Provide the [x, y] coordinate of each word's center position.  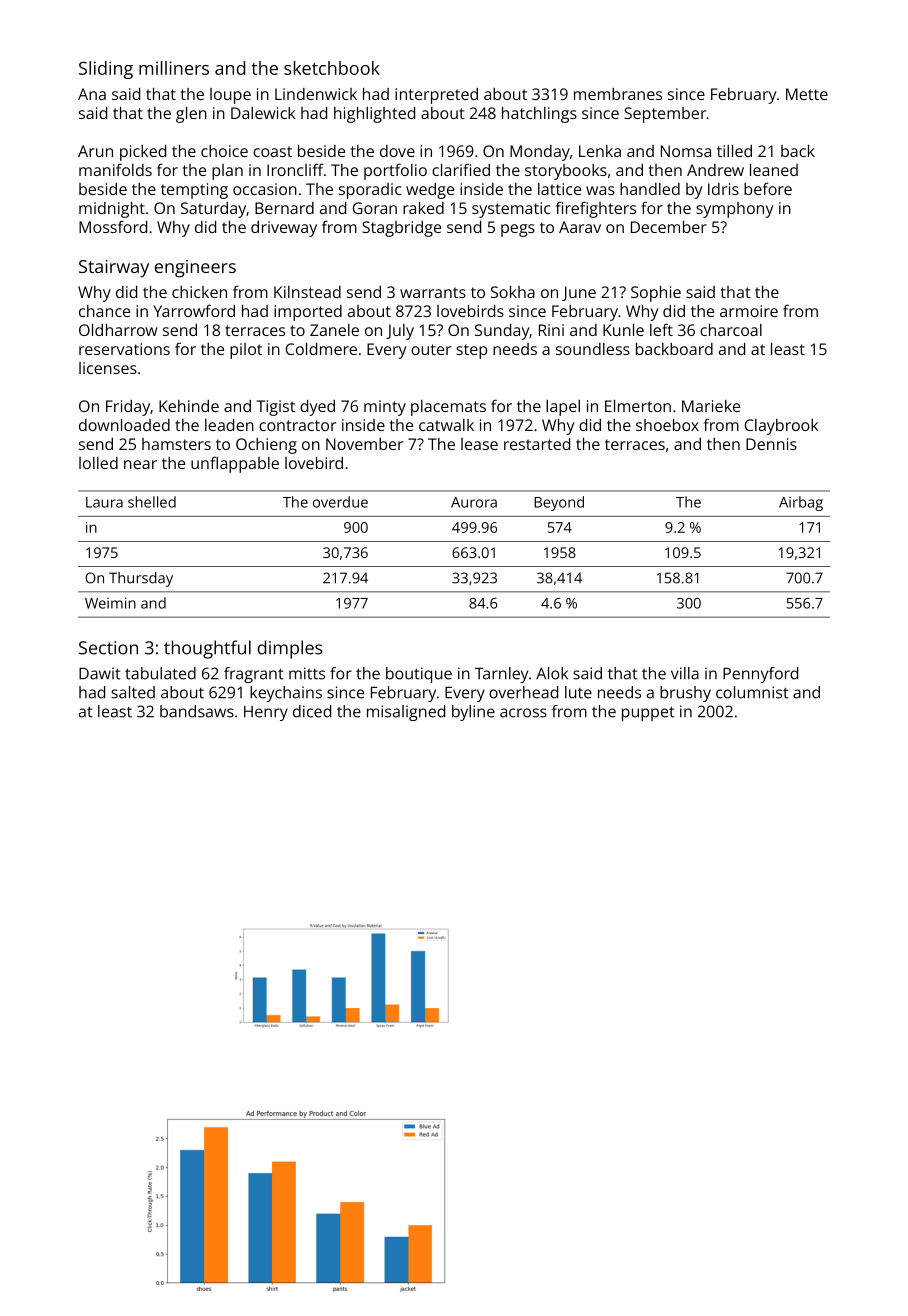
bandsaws [197, 711]
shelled [152, 502]
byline [473, 713]
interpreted [436, 96]
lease [479, 444]
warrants [433, 292]
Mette [807, 94]
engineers [195, 269]
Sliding [106, 70]
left [661, 329]
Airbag [801, 503]
